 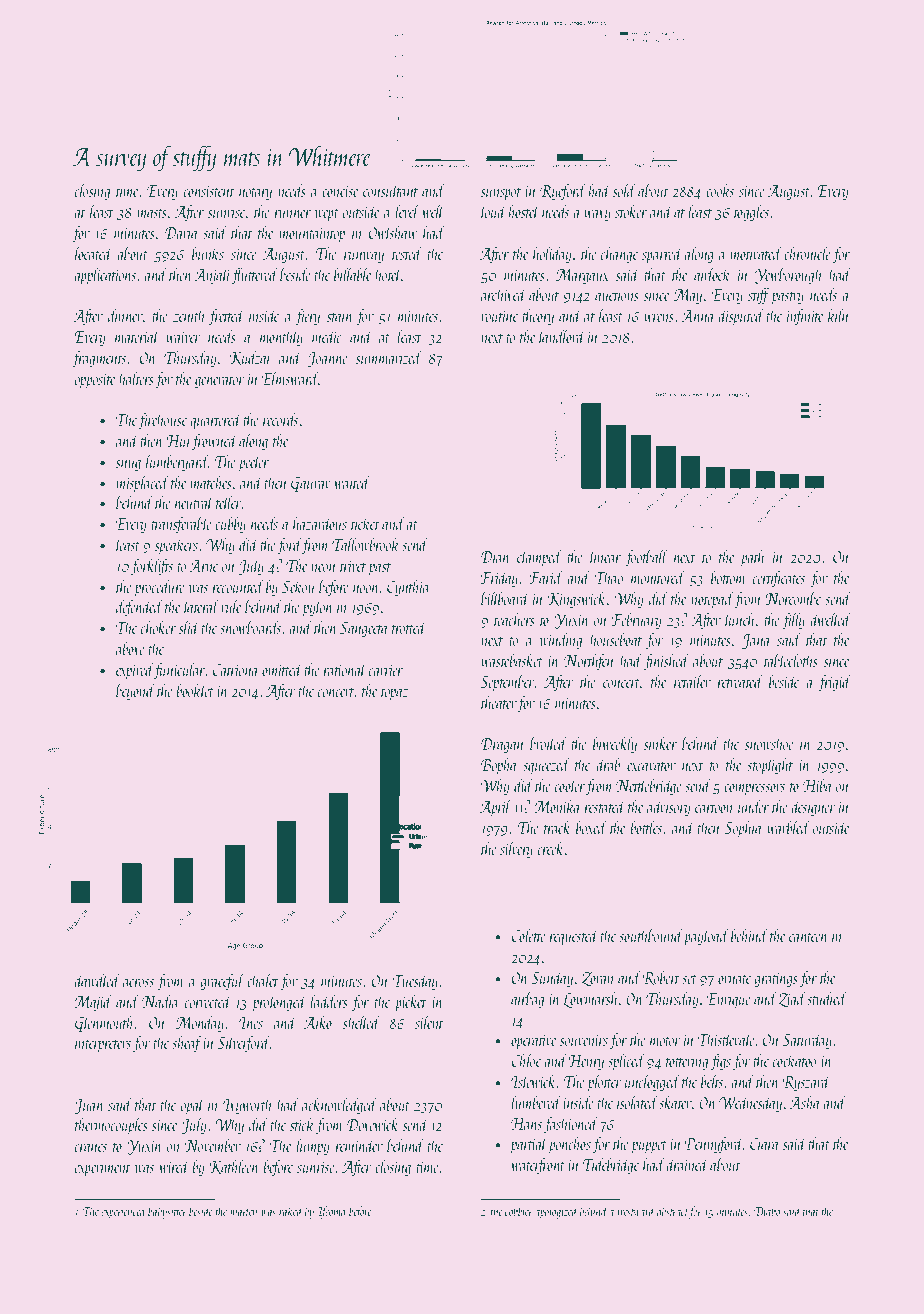 What do you see at coordinates (505, 598) in the screenshot?
I see `billboard` at bounding box center [505, 598].
